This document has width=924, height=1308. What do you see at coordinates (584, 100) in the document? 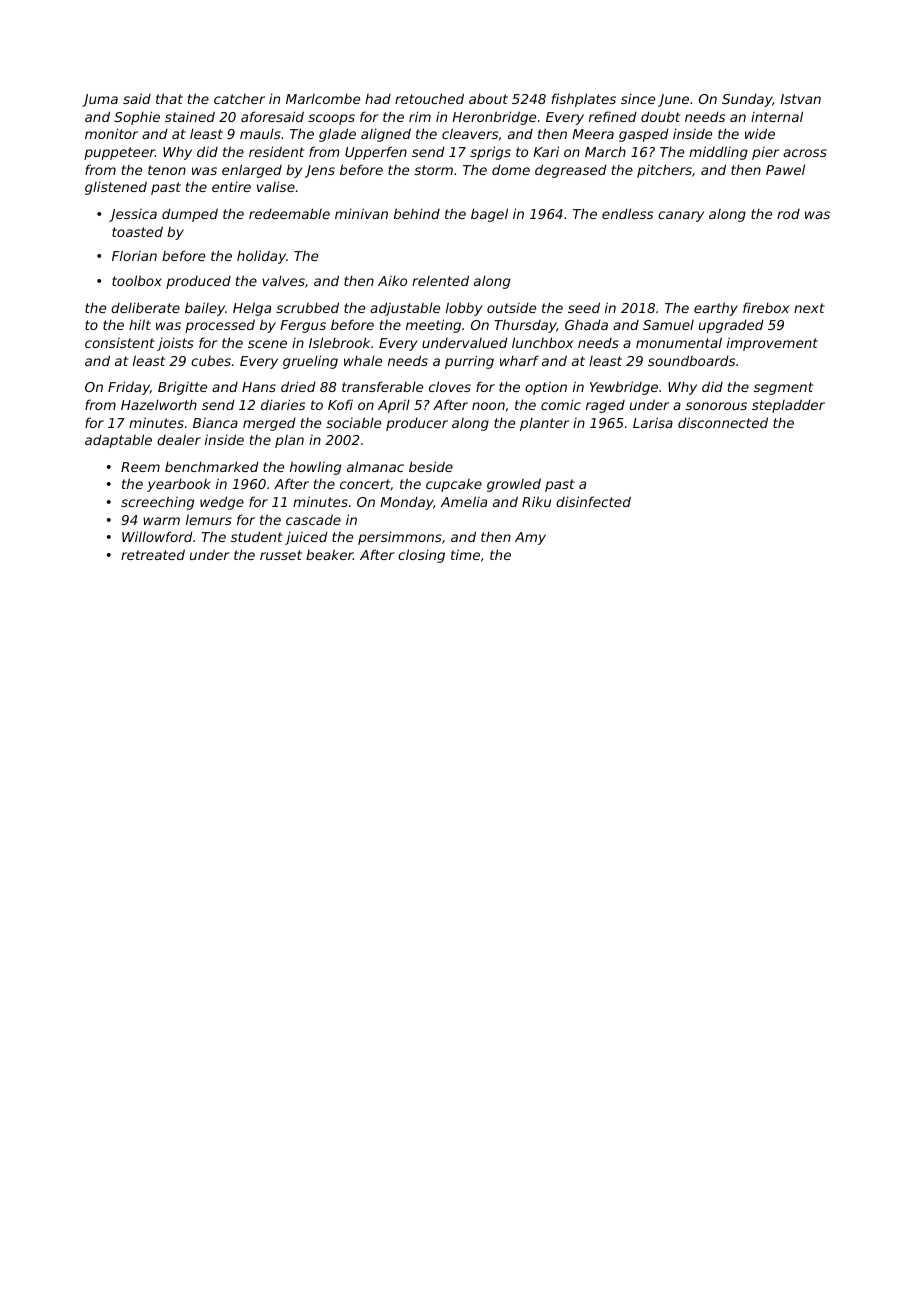
I see `fishplates` at bounding box center [584, 100].
